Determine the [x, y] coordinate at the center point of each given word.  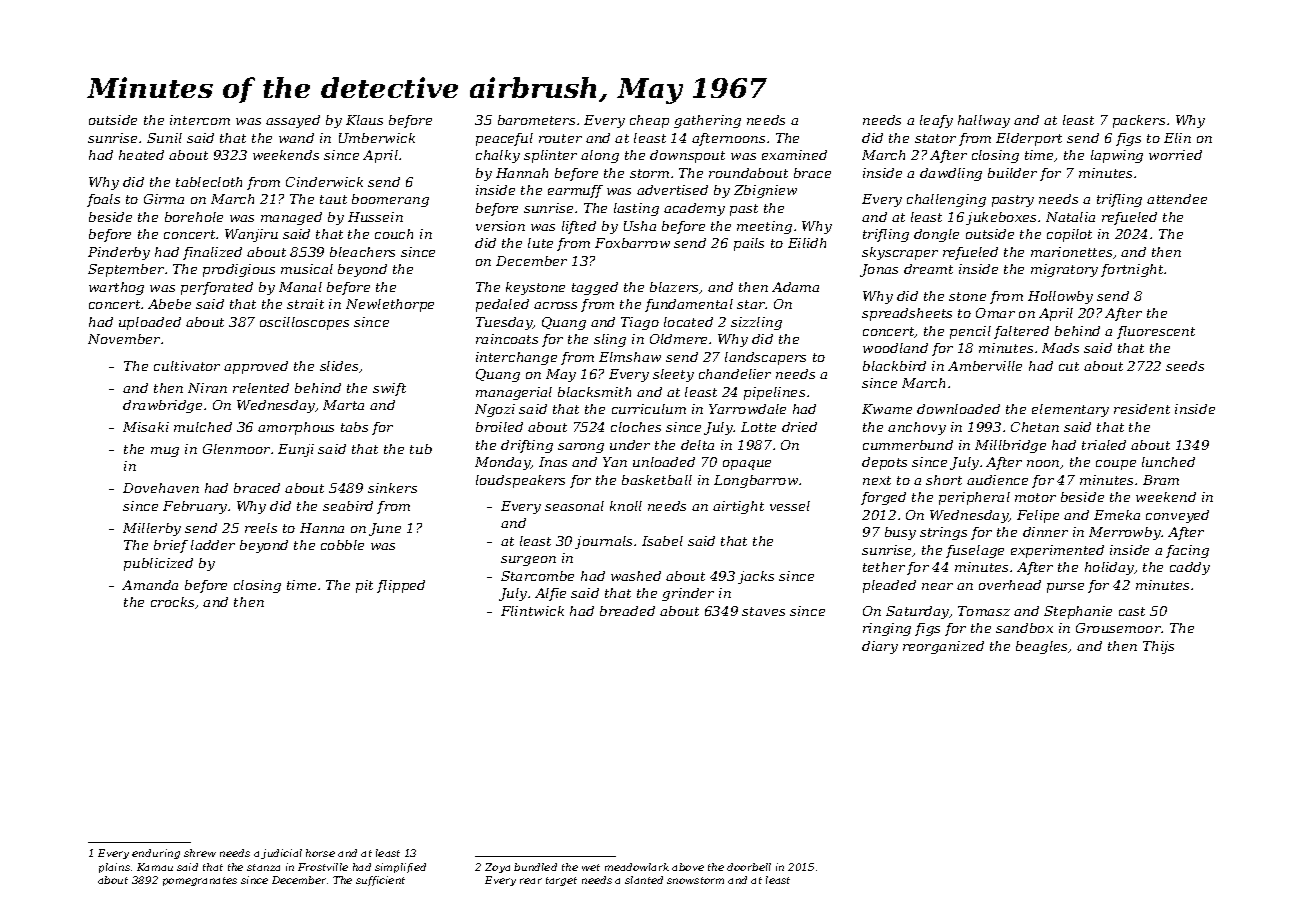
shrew [200, 853]
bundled [535, 867]
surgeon [528, 561]
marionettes [1071, 252]
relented [261, 388]
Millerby [152, 529]
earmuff [575, 191]
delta [697, 445]
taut [333, 199]
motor [1035, 497]
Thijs [1158, 647]
